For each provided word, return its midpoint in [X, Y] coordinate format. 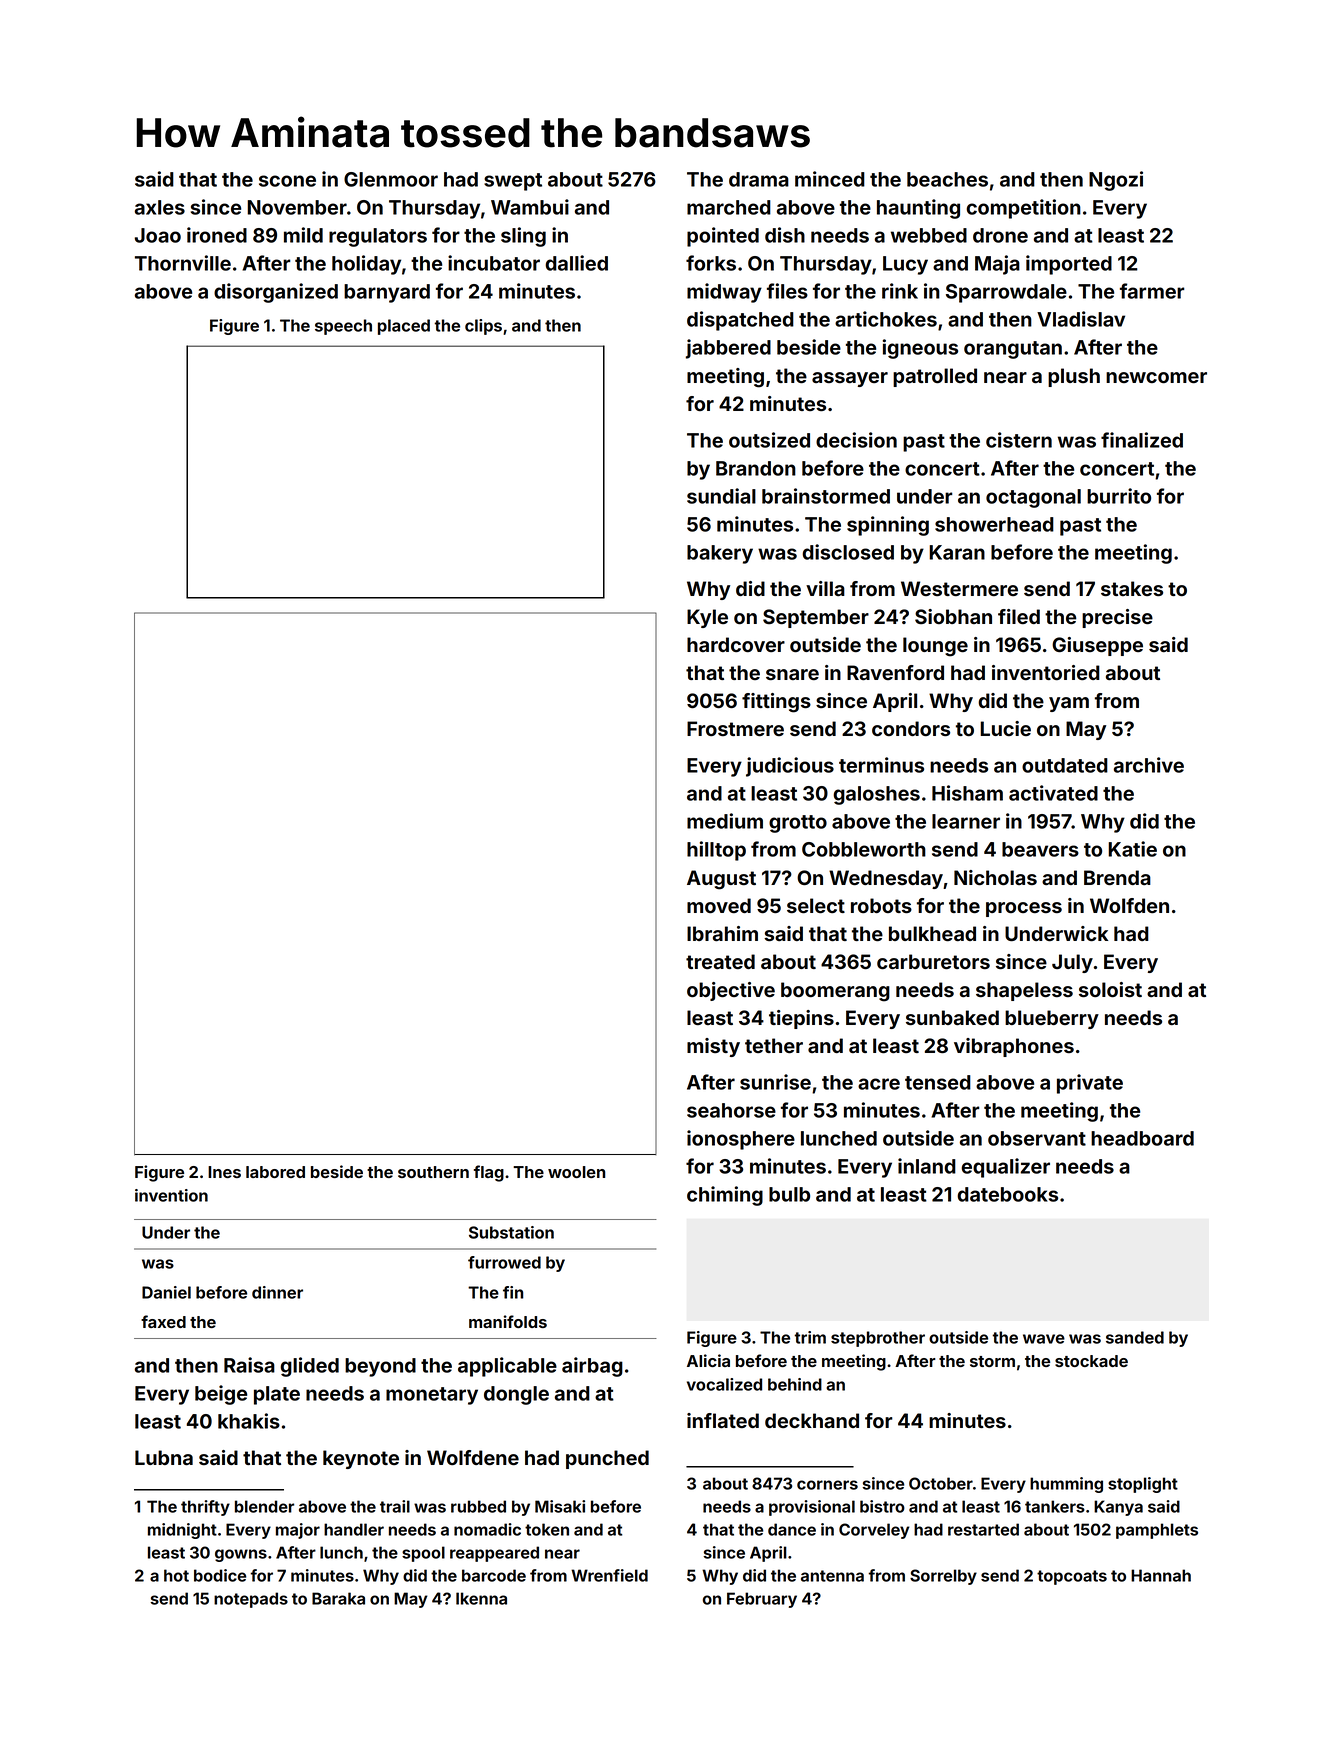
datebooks [1007, 1194]
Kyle [707, 618]
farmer [1152, 291]
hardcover [736, 644]
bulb [789, 1194]
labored [275, 1172]
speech [343, 327]
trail [395, 1506]
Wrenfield [609, 1575]
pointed [723, 237]
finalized [1142, 440]
